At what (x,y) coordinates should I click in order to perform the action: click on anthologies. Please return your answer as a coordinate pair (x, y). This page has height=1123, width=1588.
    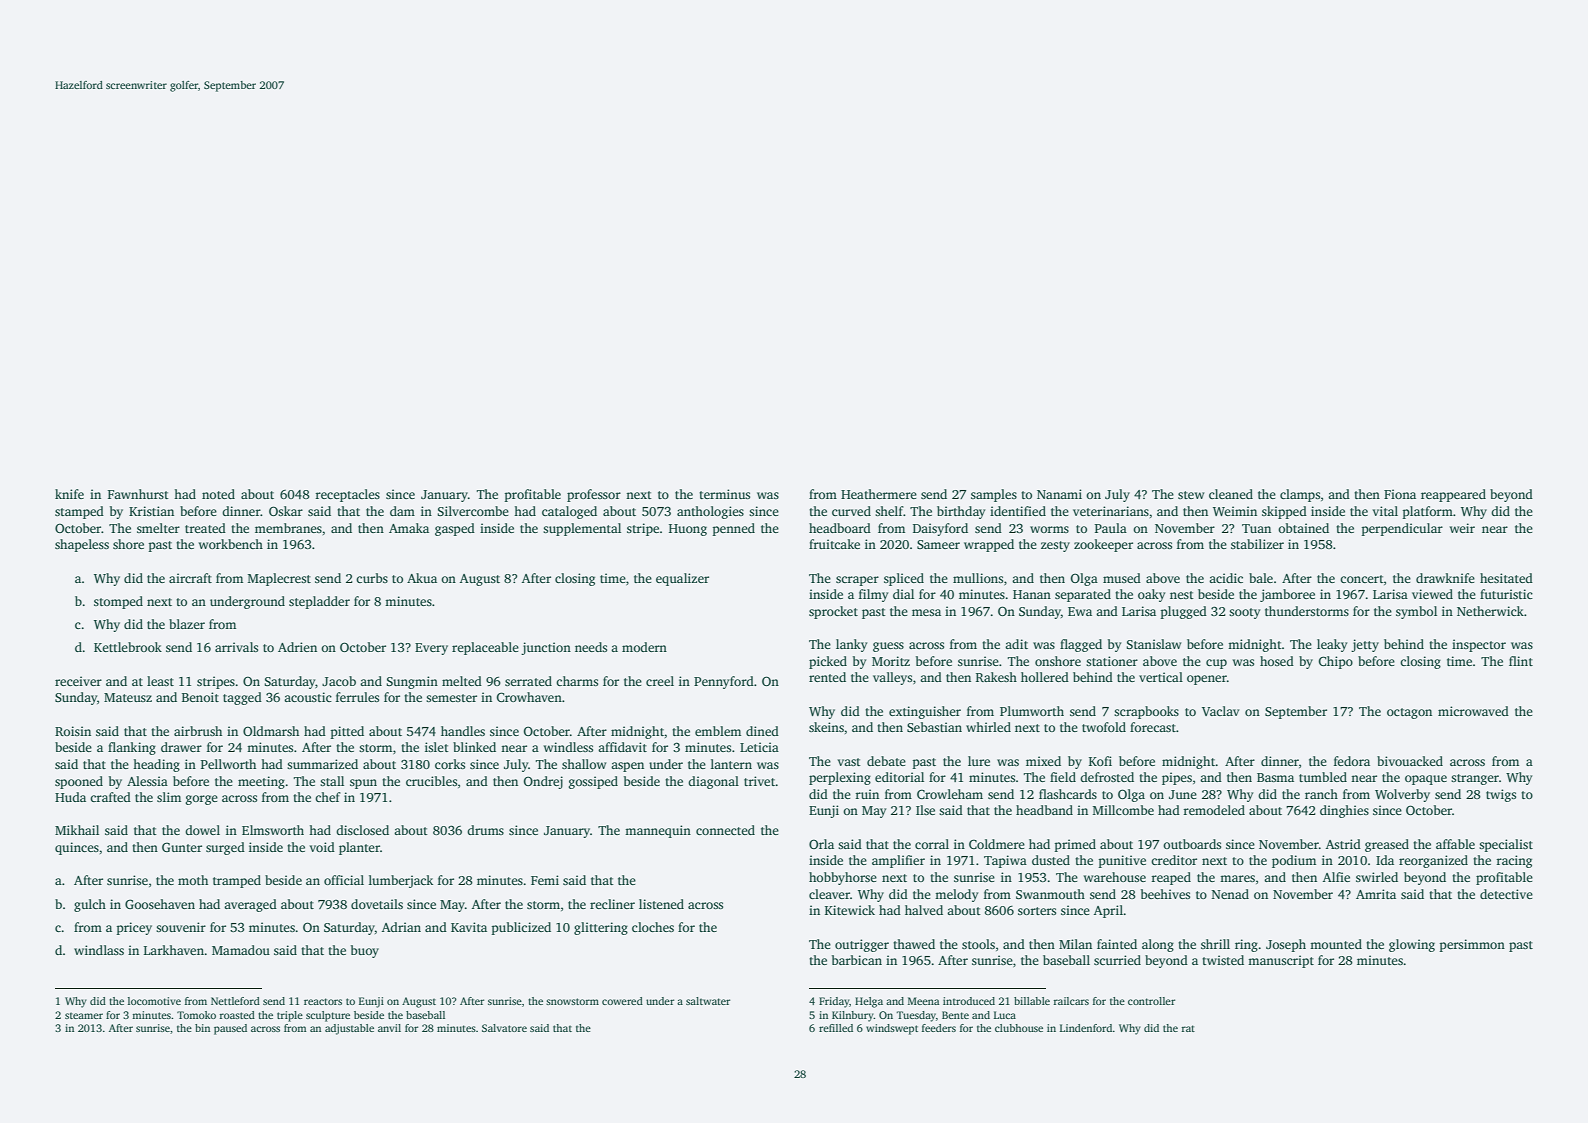
    Looking at the image, I should click on (710, 512).
